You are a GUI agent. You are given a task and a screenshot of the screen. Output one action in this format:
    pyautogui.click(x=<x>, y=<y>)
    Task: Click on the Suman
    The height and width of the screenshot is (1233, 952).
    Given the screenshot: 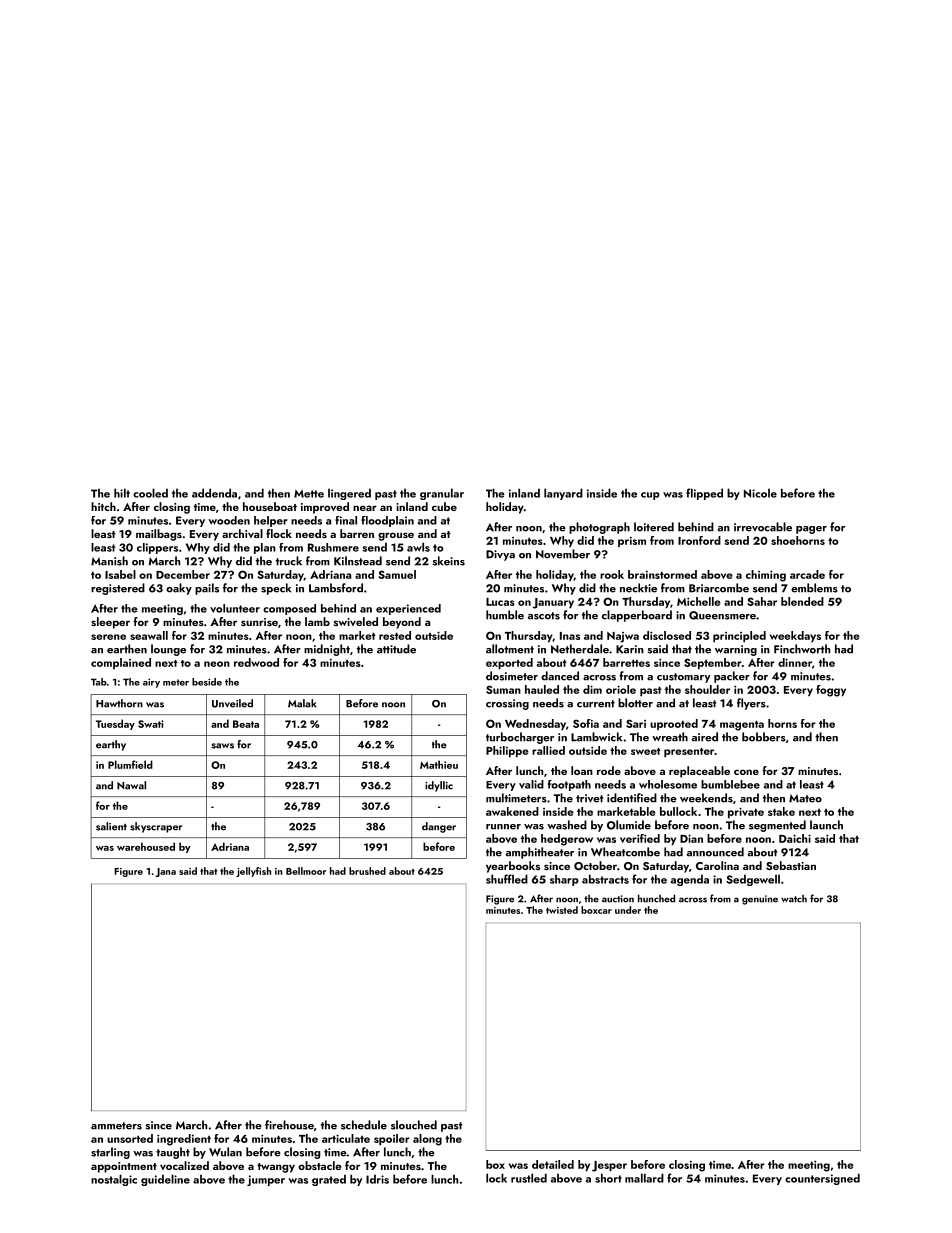 What is the action you would take?
    pyautogui.click(x=503, y=689)
